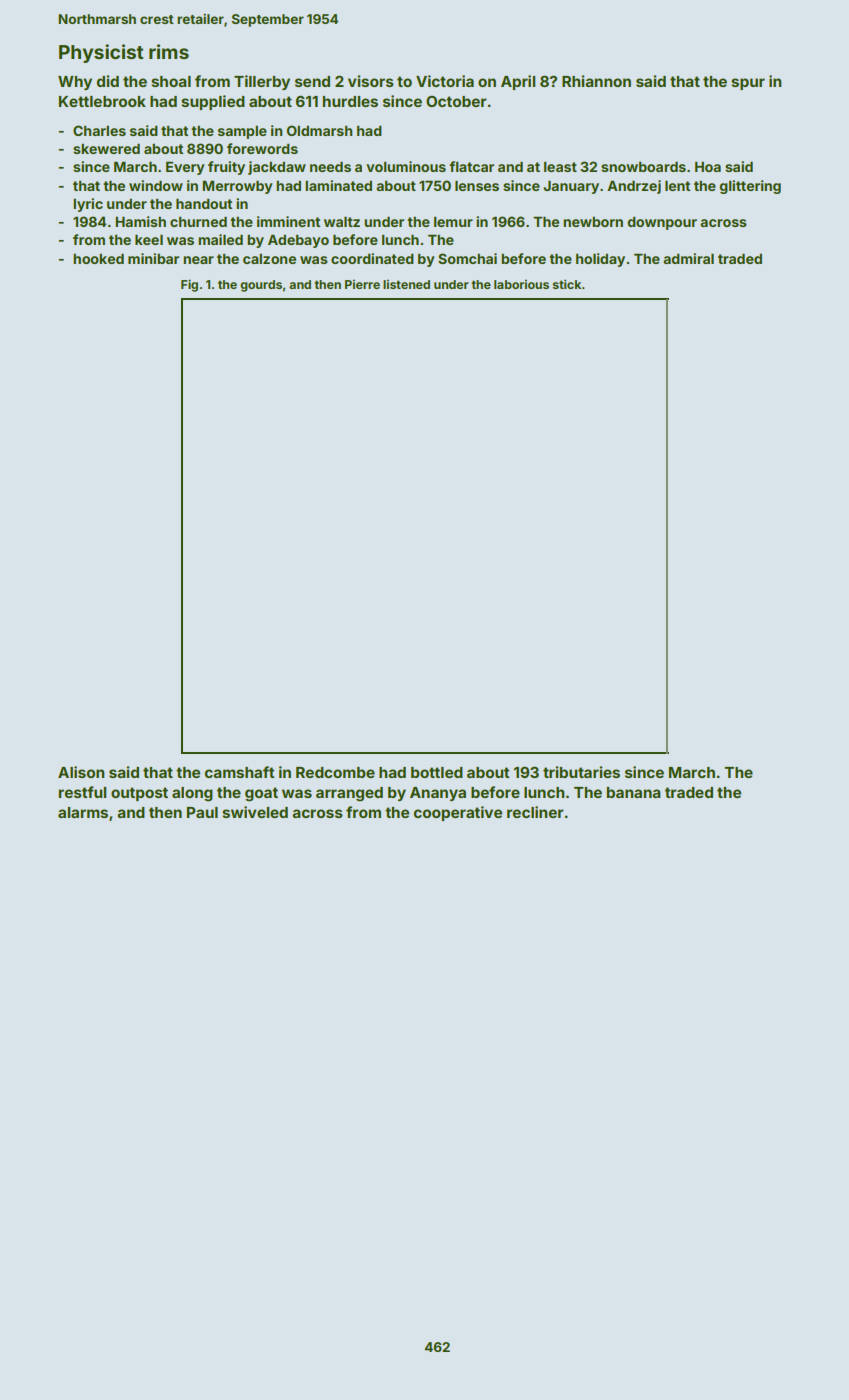 This screenshot has height=1400, width=849. Describe the element at coordinates (406, 284) in the screenshot. I see `listened` at that location.
